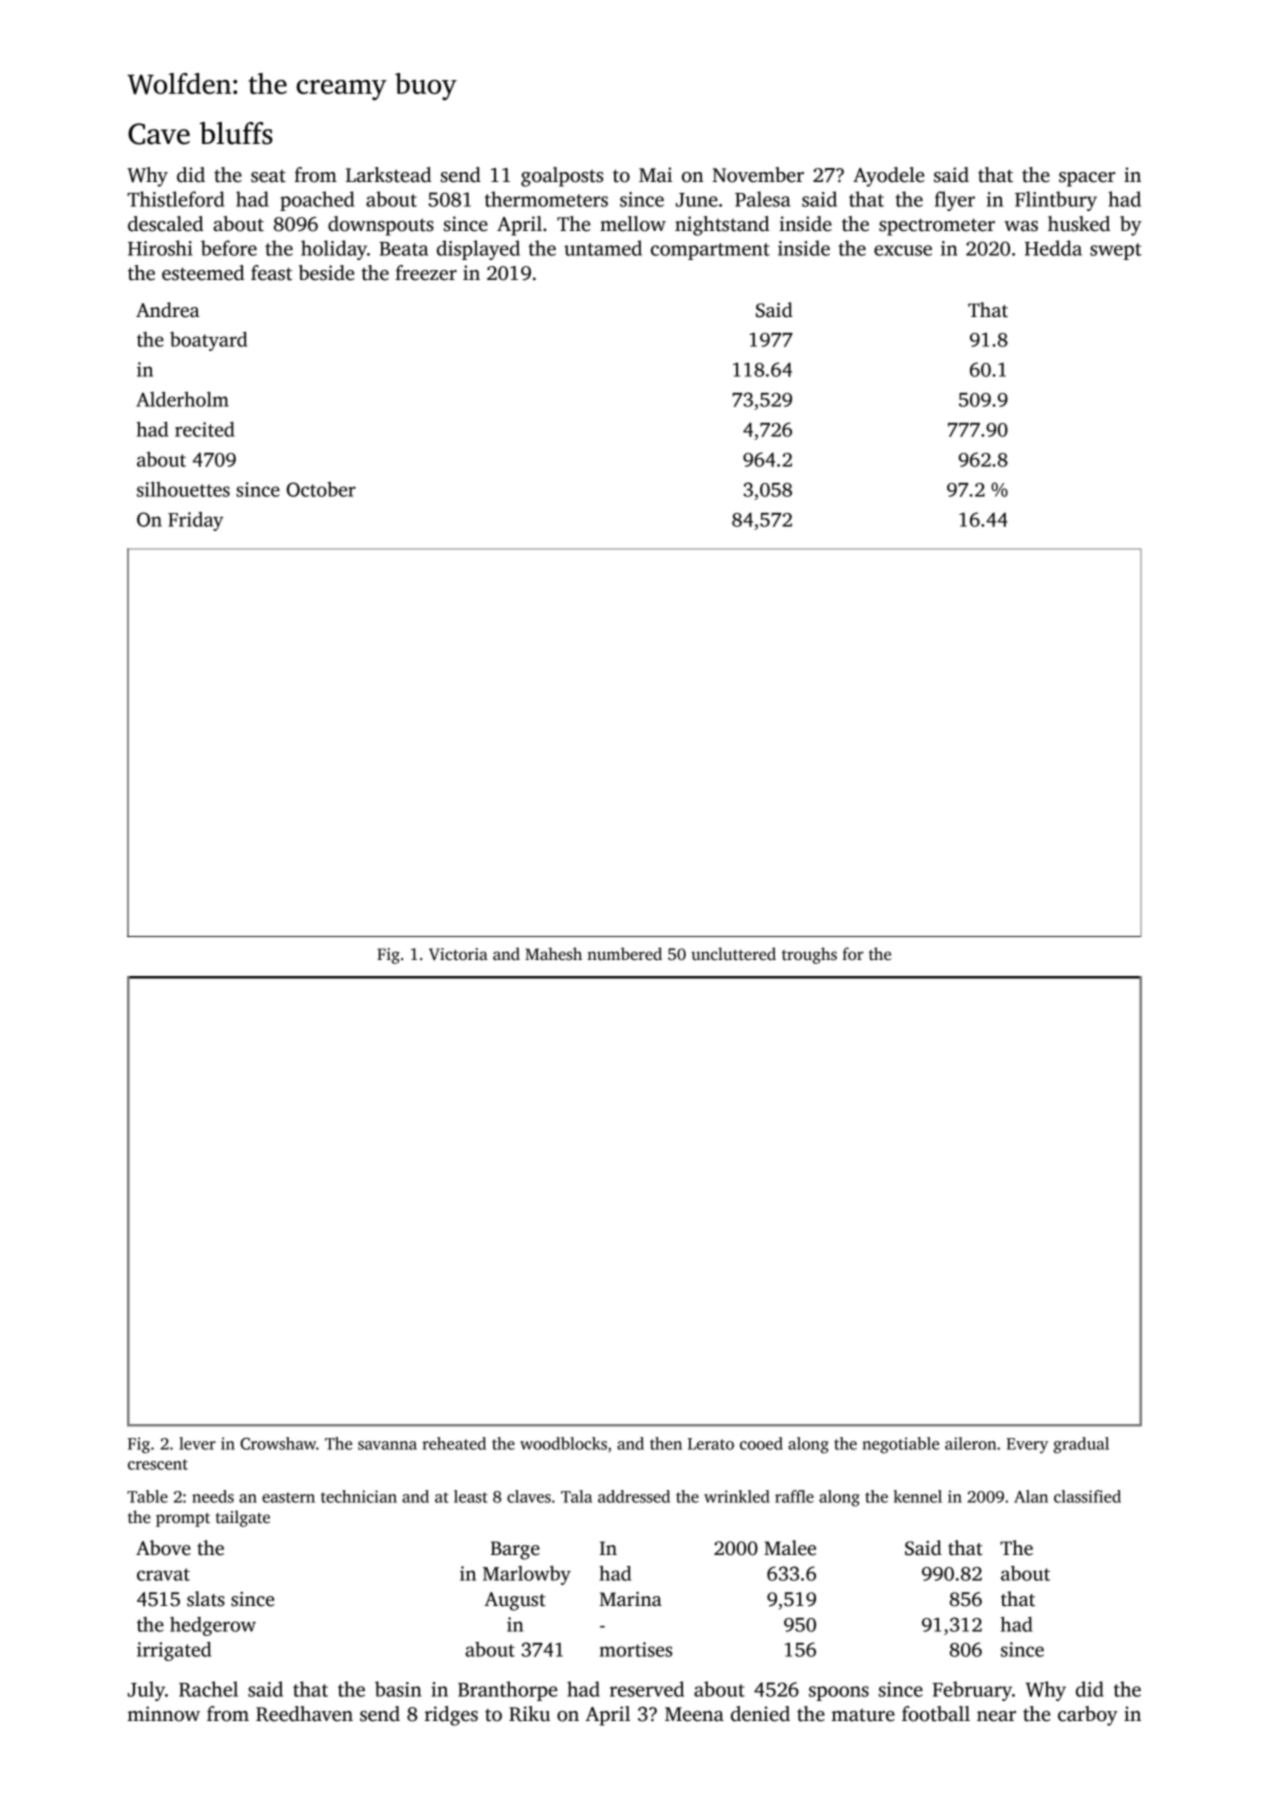  I want to click on excuse, so click(903, 250).
